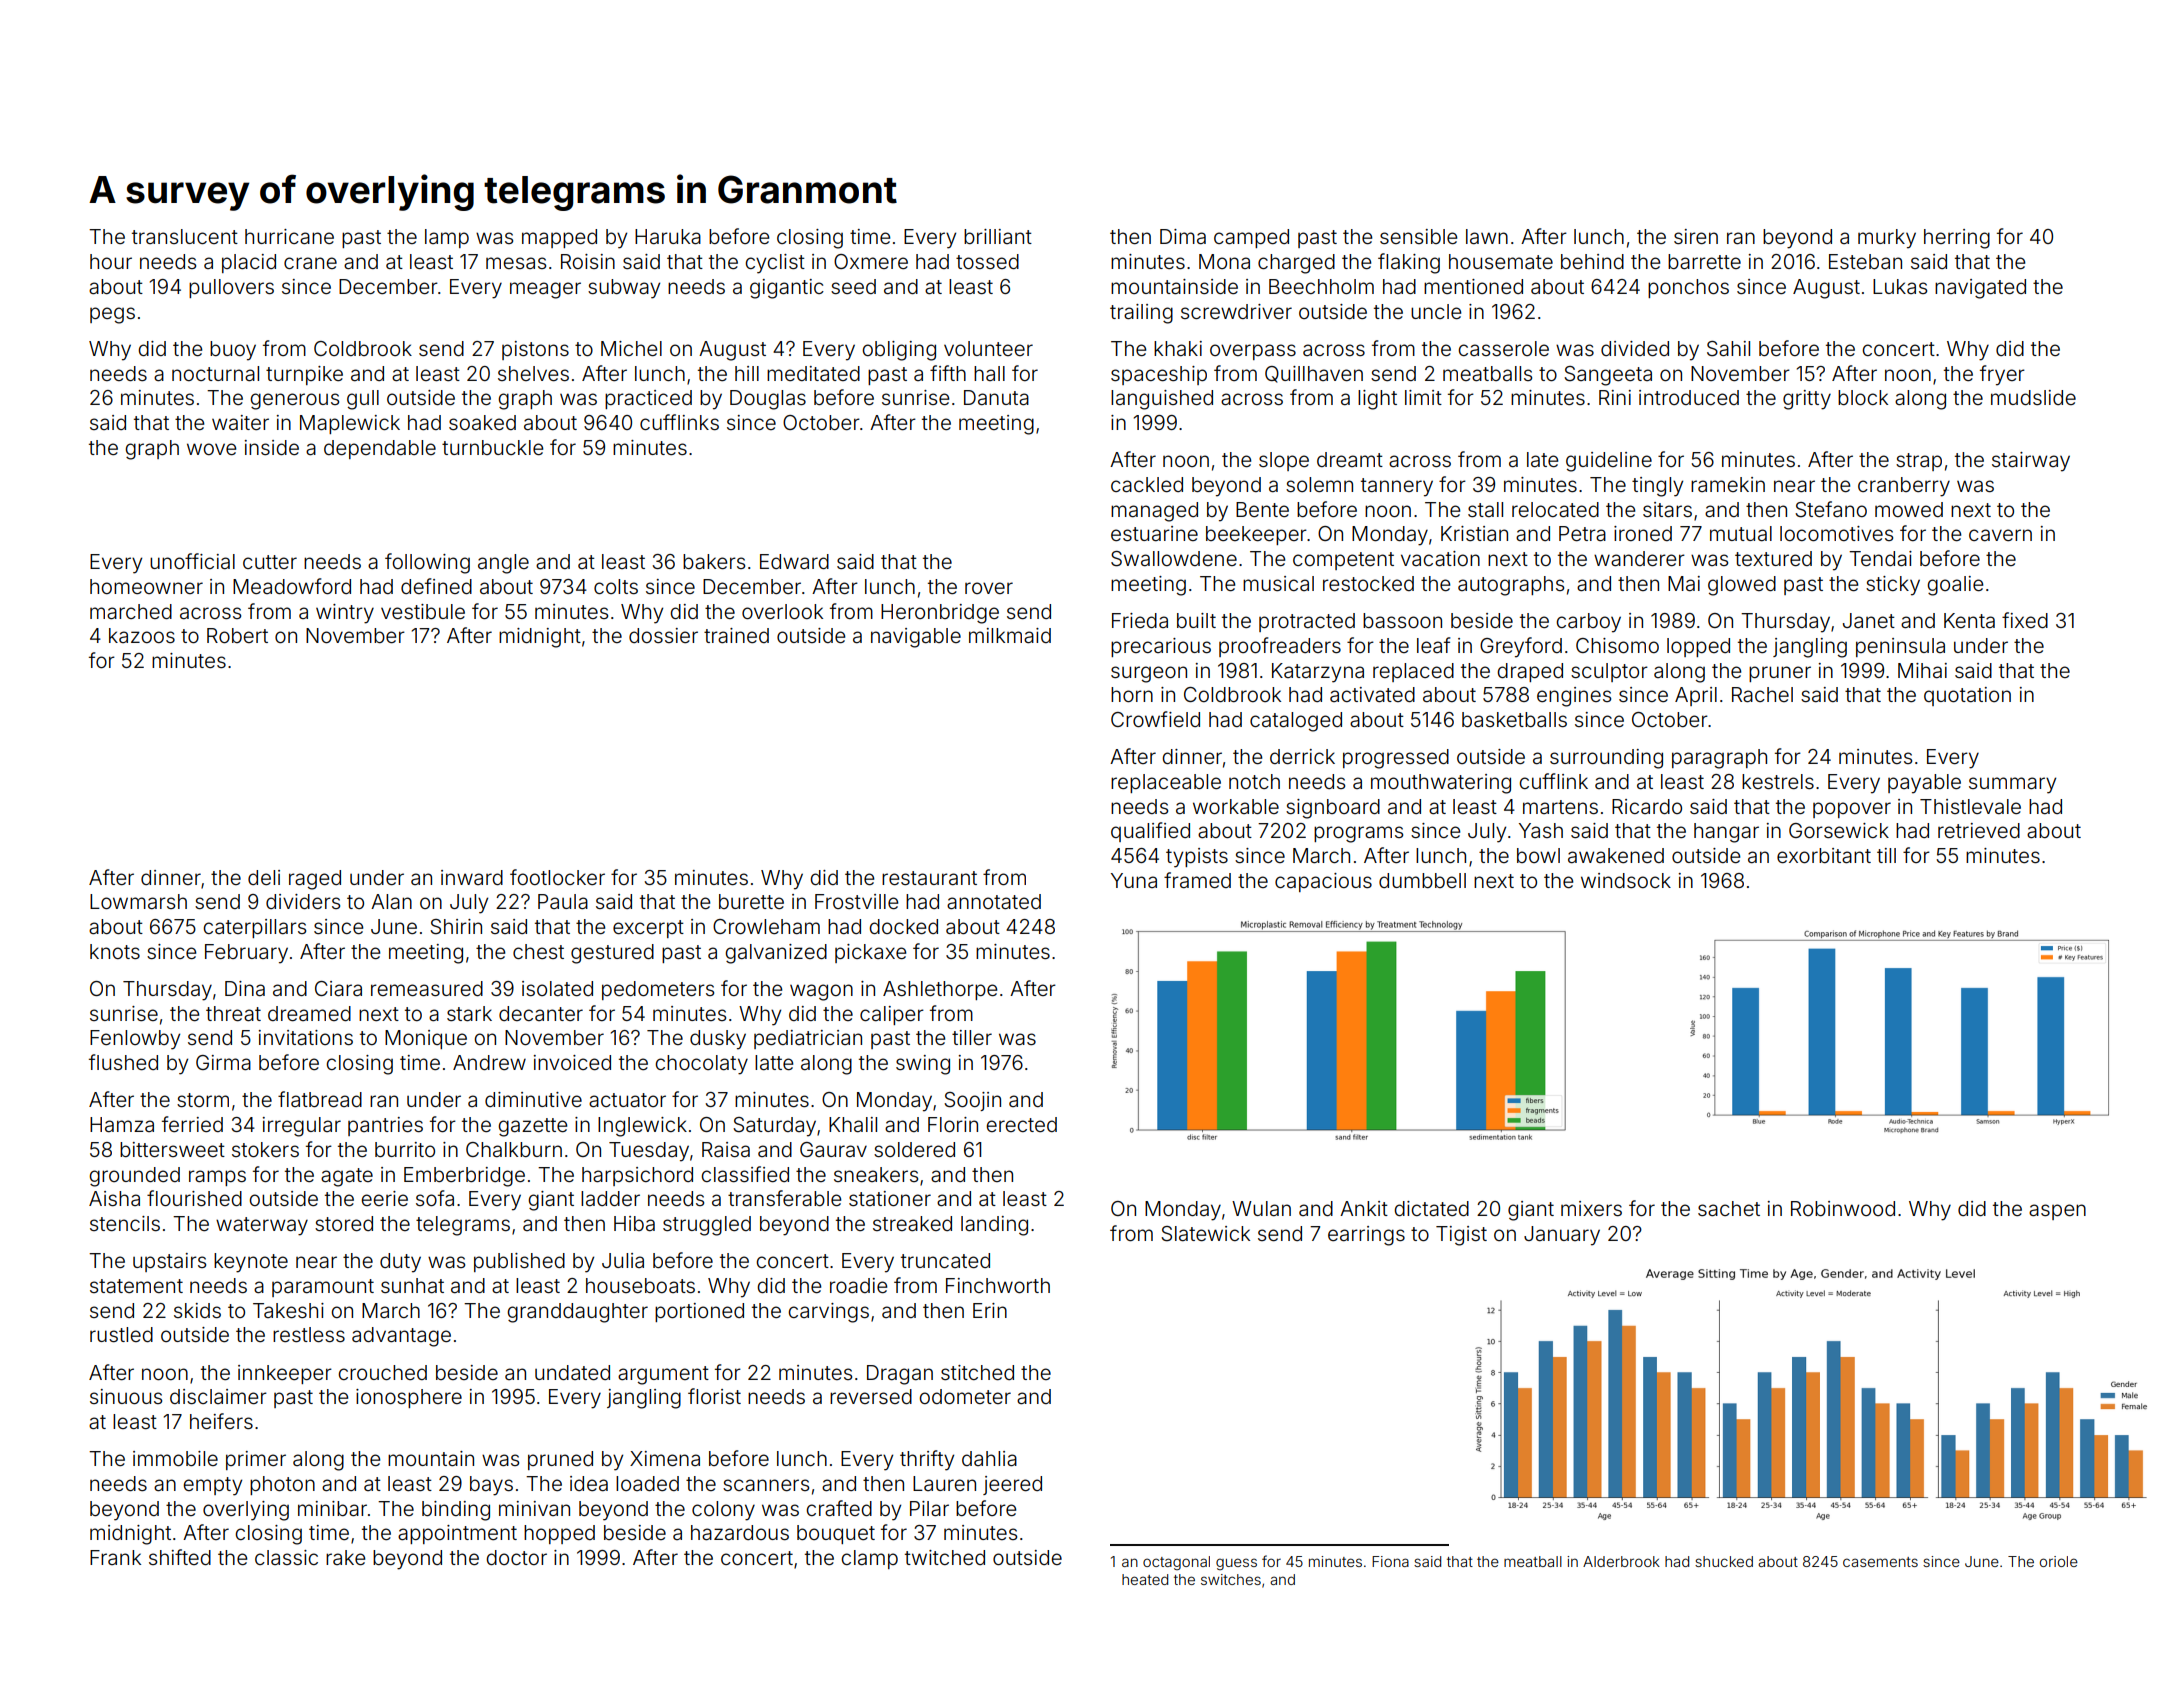  I want to click on murky, so click(1887, 239).
